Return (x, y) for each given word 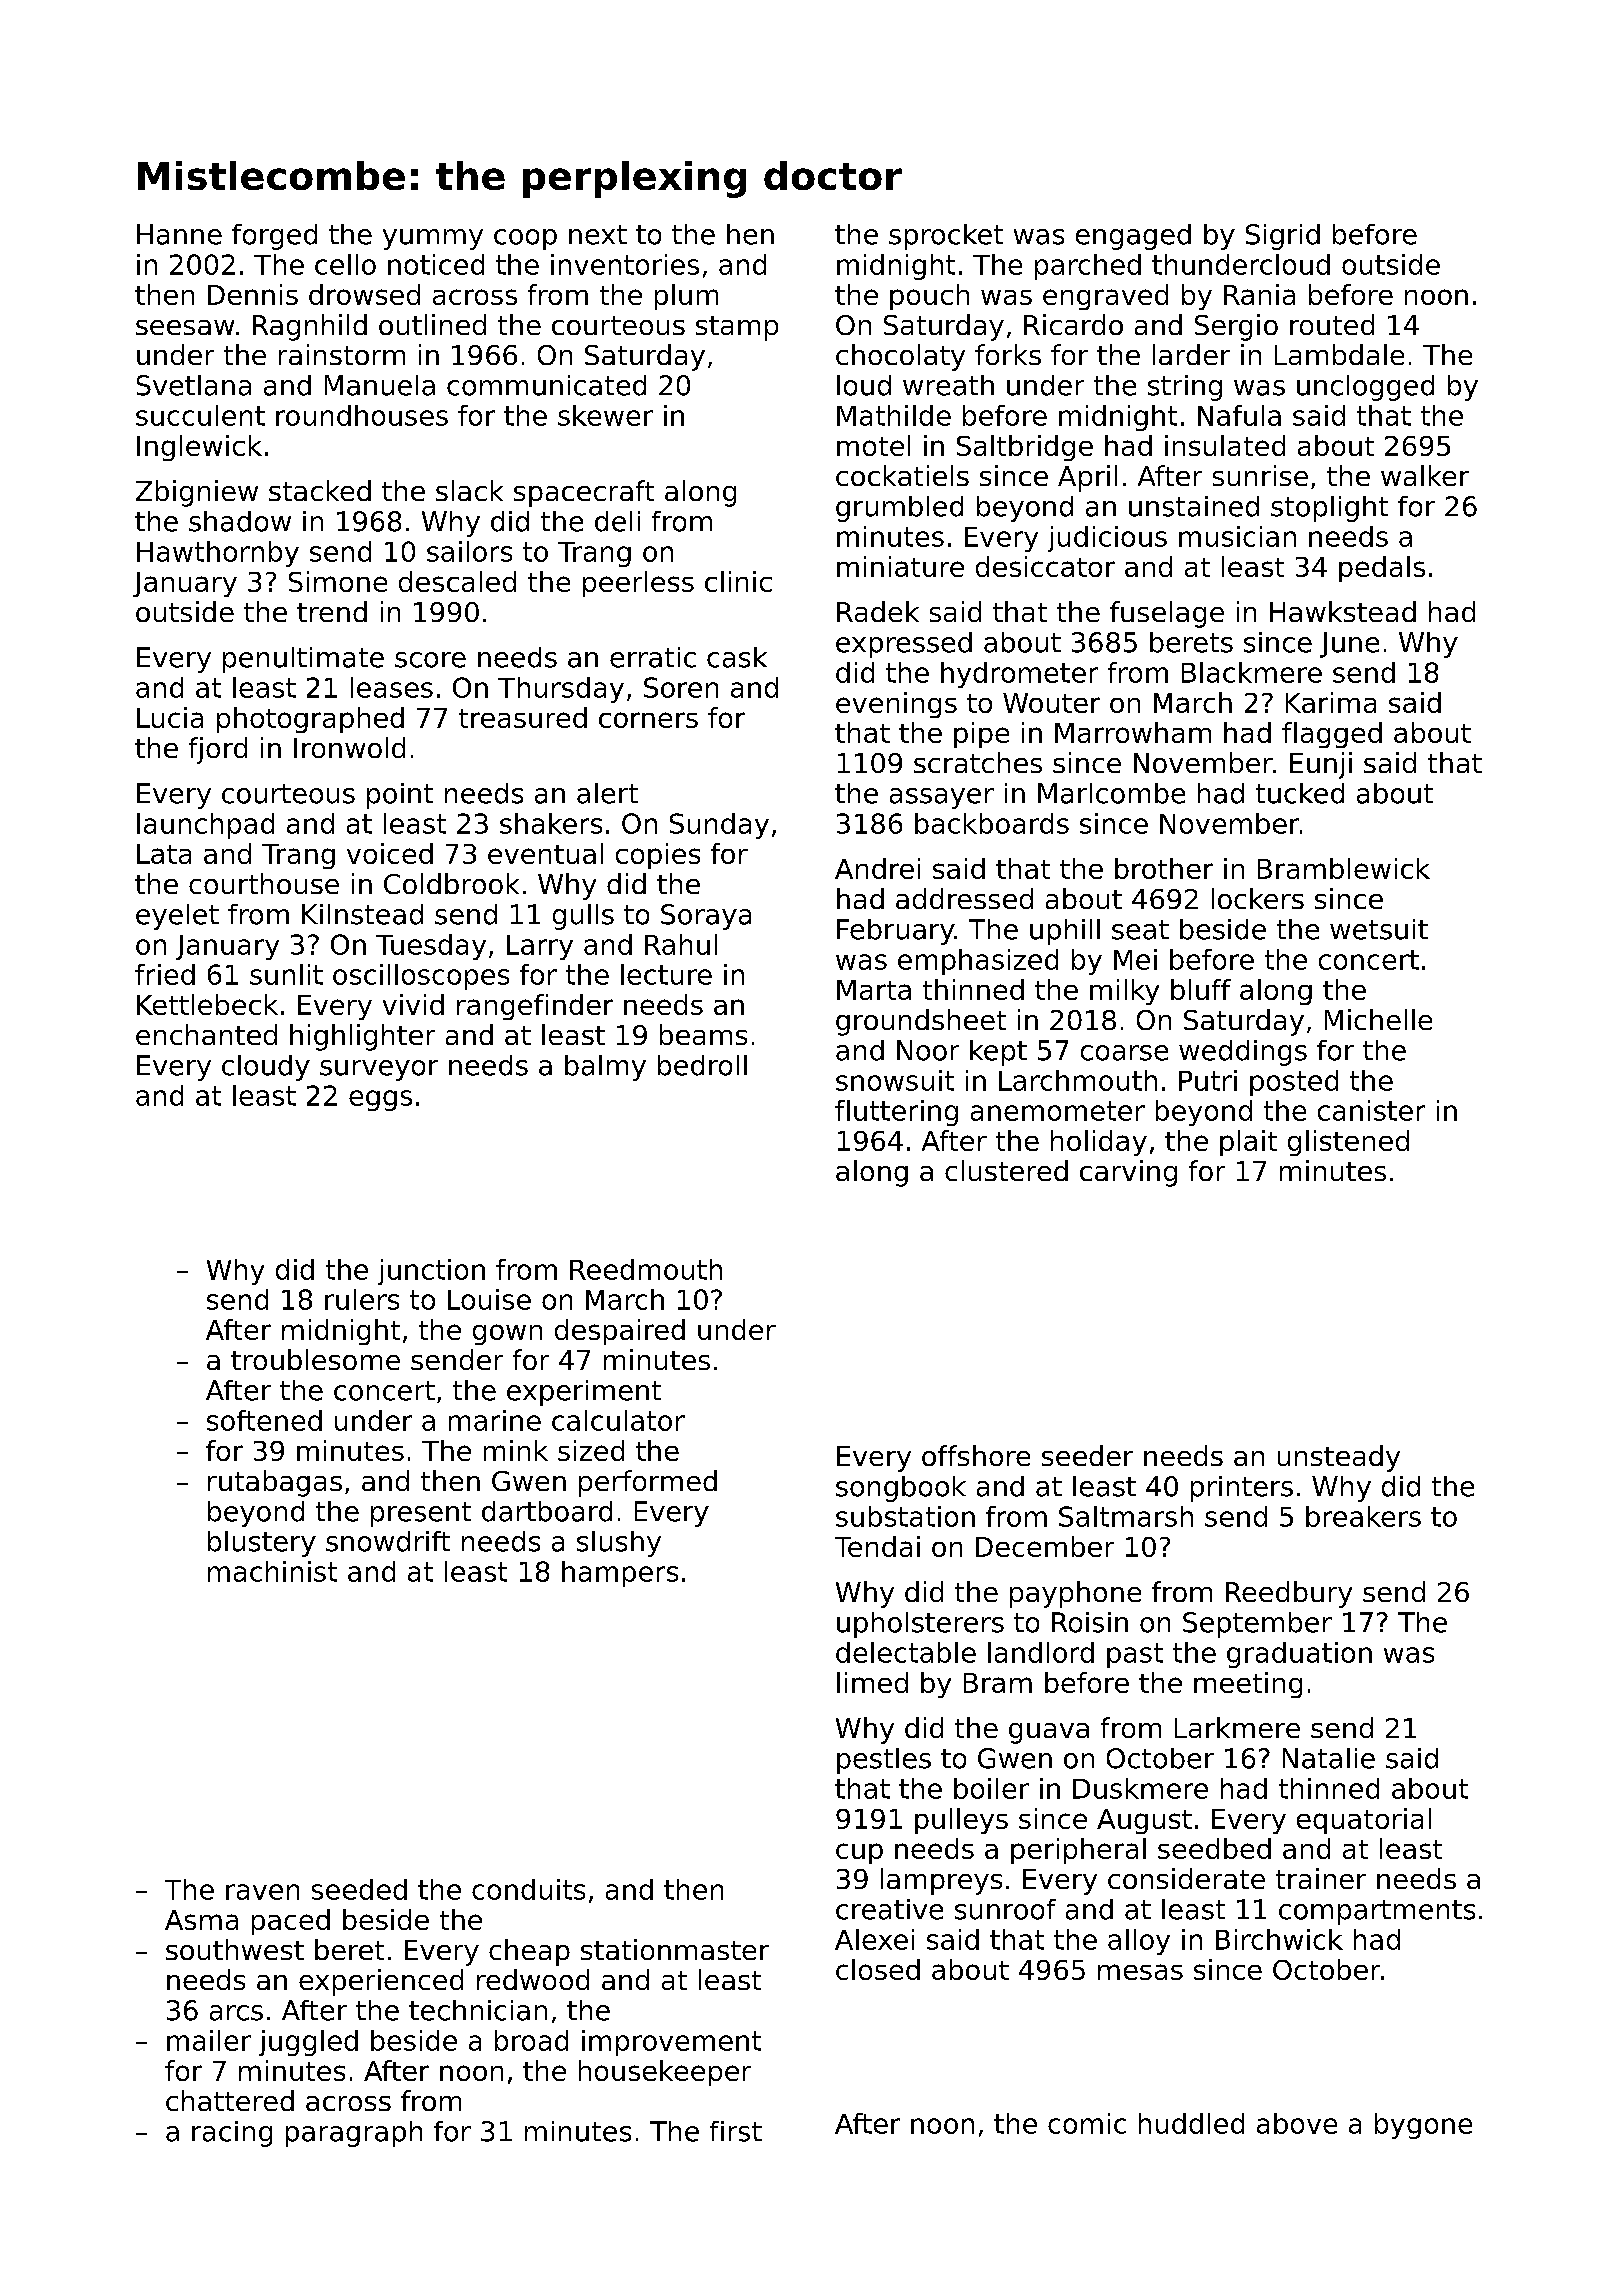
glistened (1348, 1143)
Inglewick (199, 448)
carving (1128, 1173)
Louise (489, 1299)
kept (998, 1053)
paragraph (354, 2134)
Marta (874, 990)
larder (1191, 354)
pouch (929, 297)
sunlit (286, 974)
